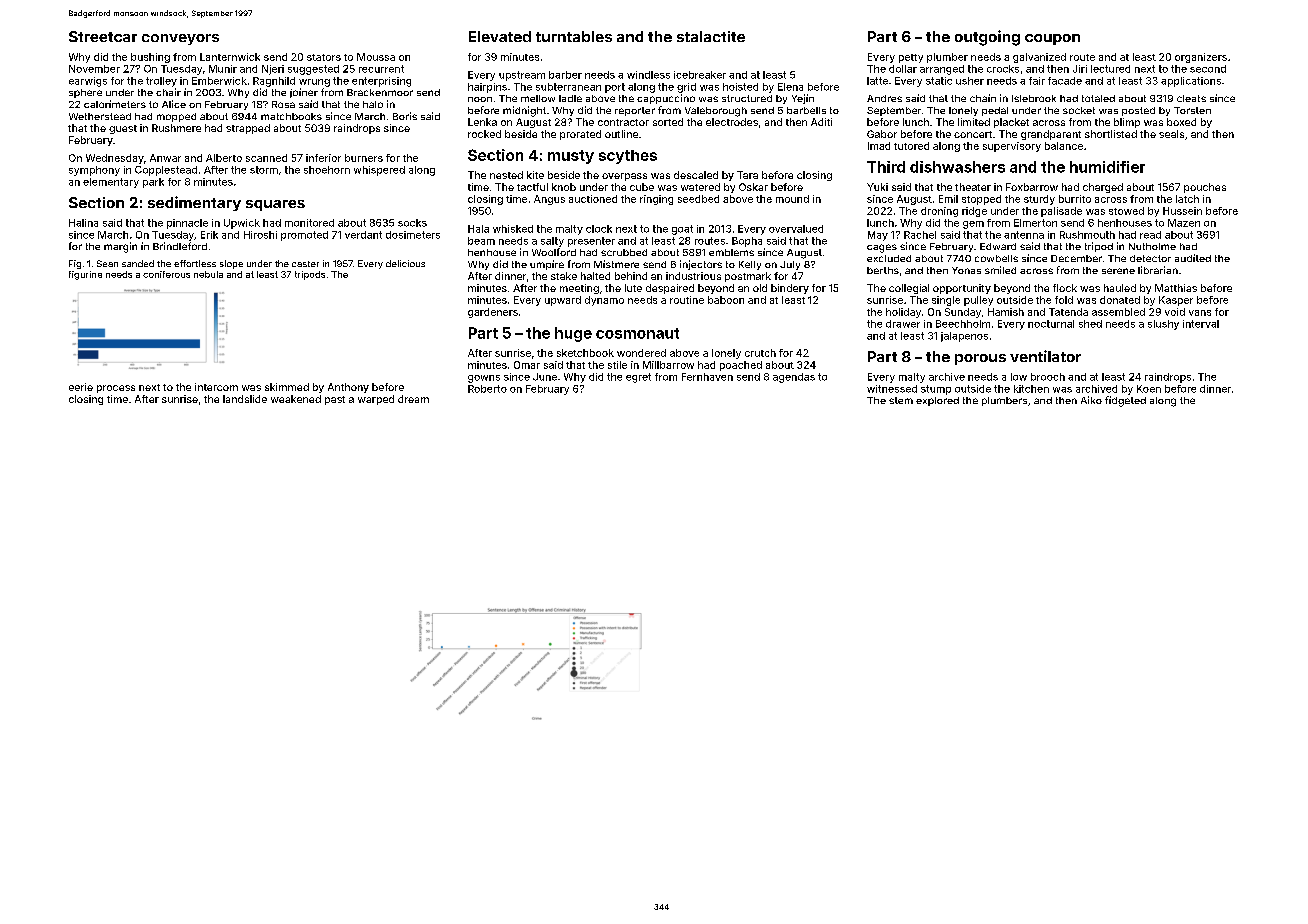 The height and width of the screenshot is (924, 1308). What do you see at coordinates (974, 212) in the screenshot?
I see `ridge` at bounding box center [974, 212].
